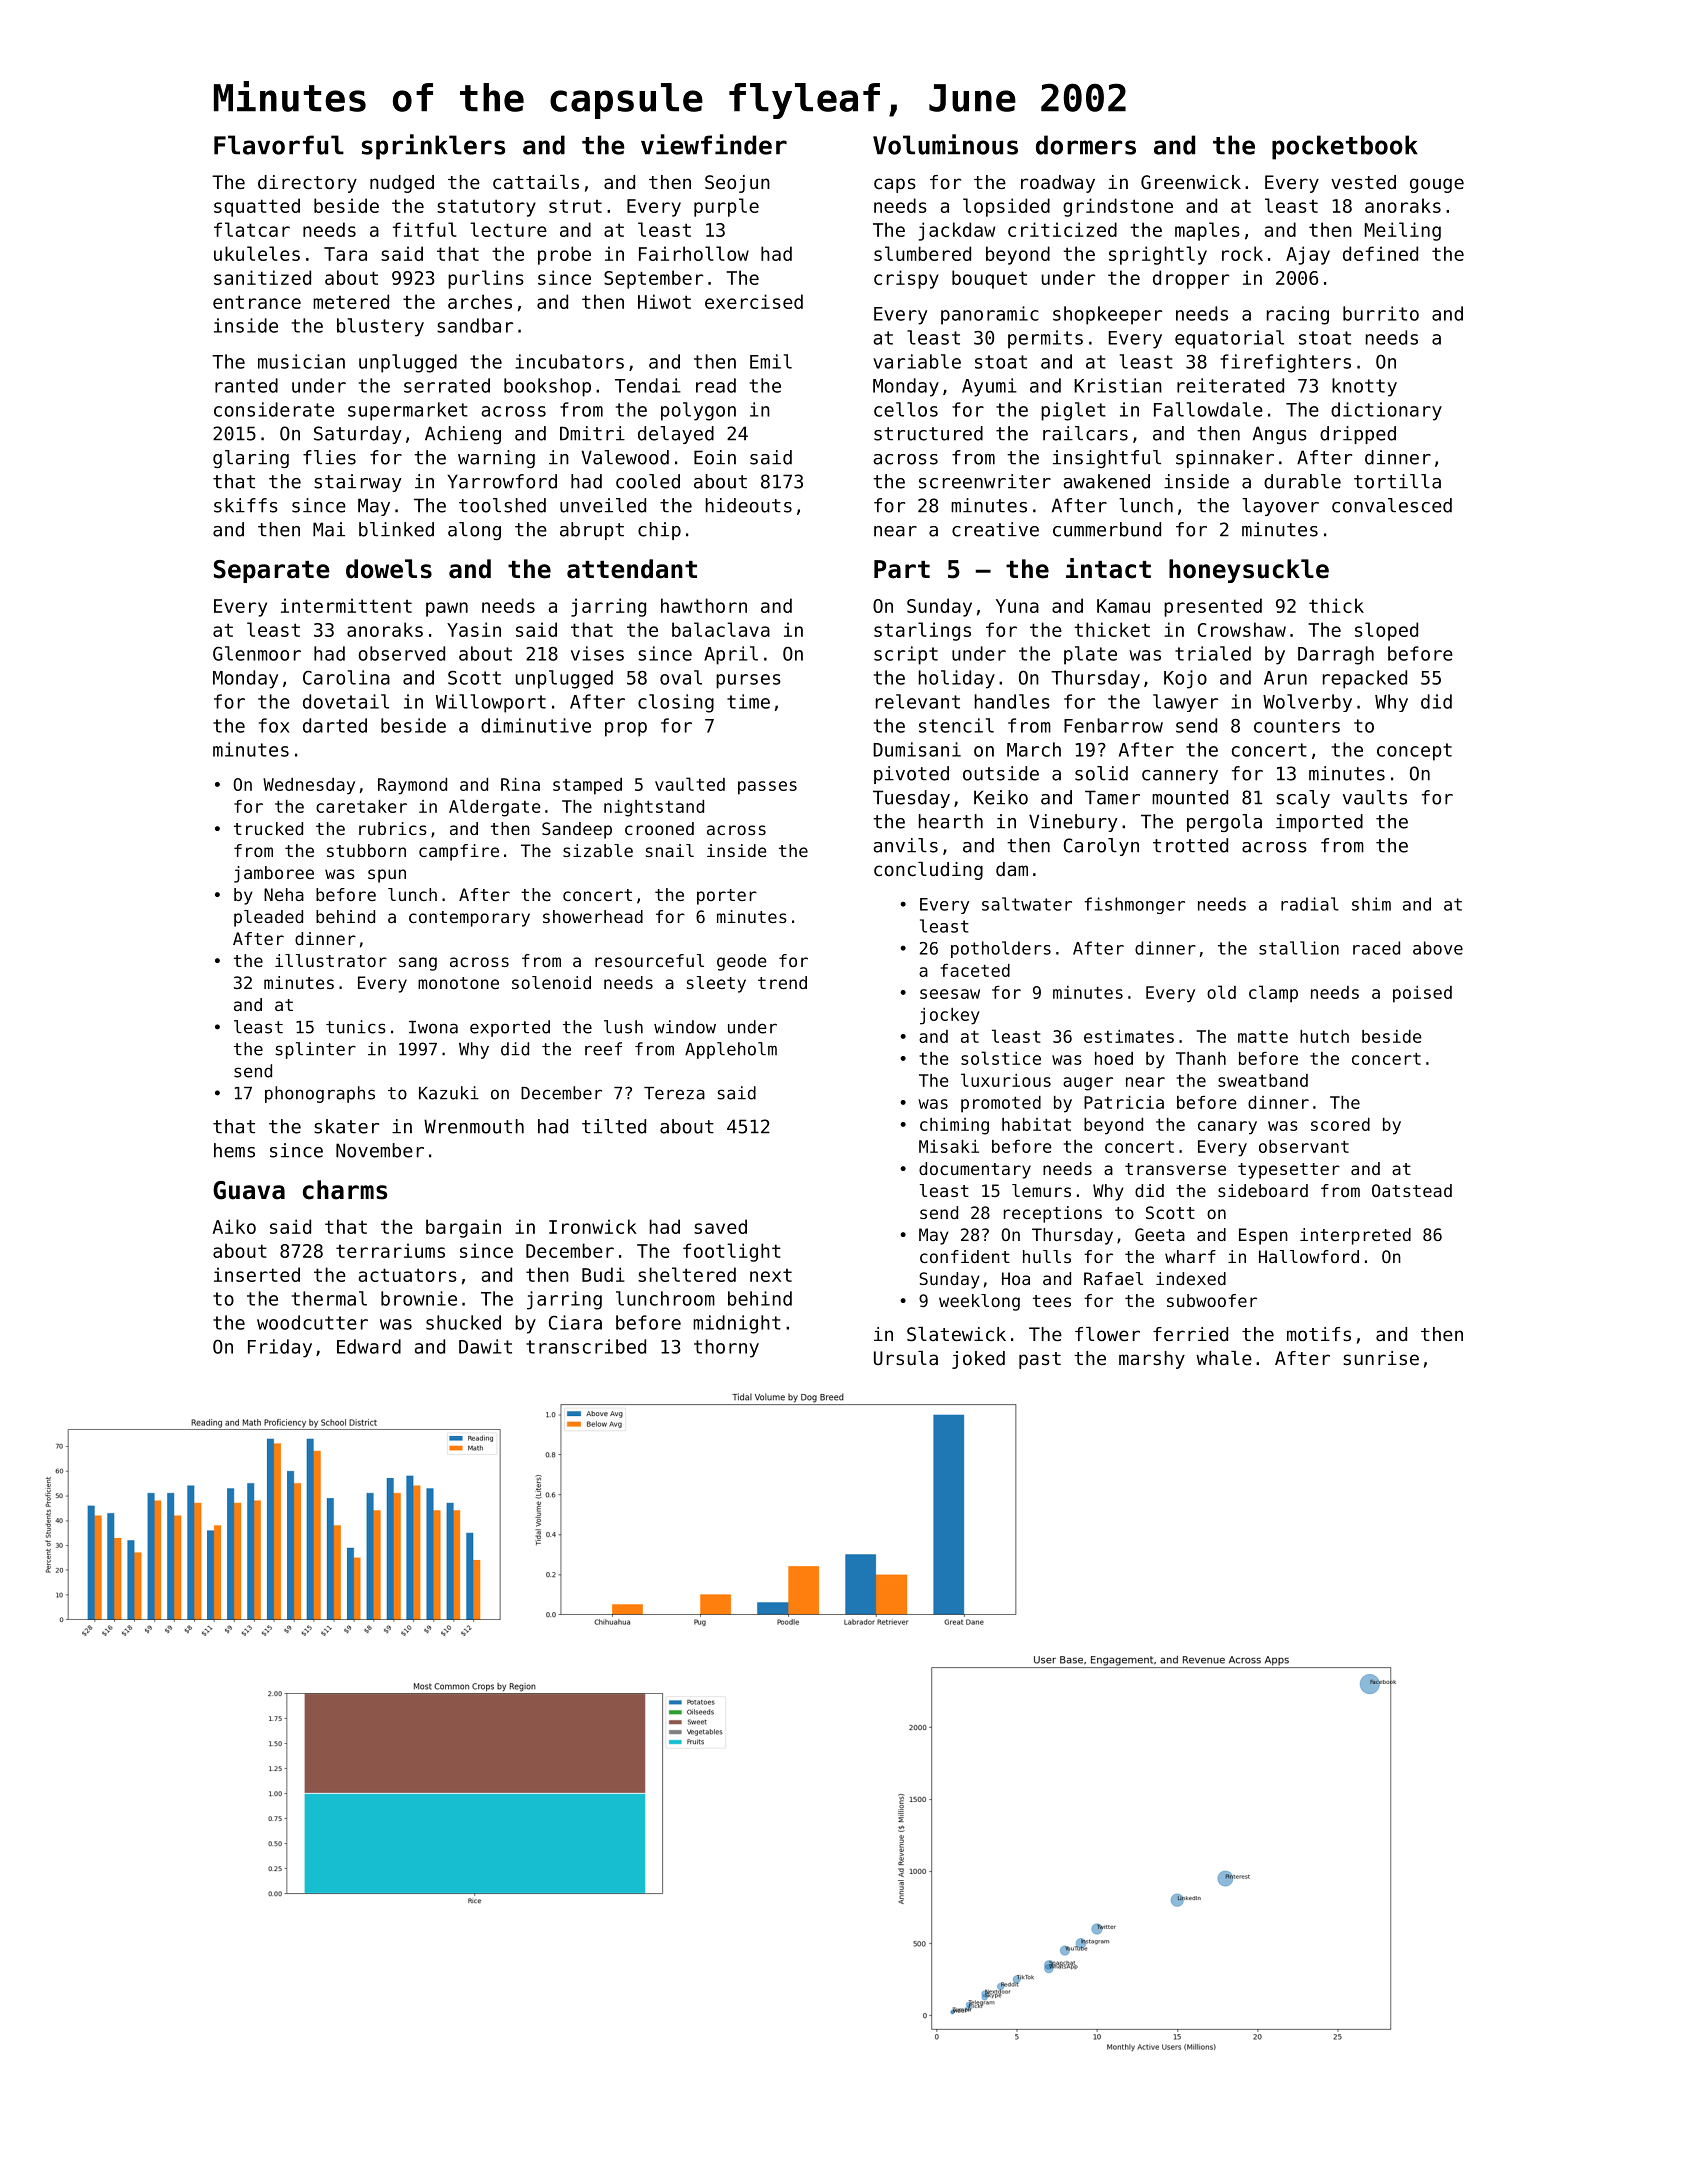 Image resolution: width=1683 pixels, height=2178 pixels. I want to click on viewfinder, so click(714, 144).
